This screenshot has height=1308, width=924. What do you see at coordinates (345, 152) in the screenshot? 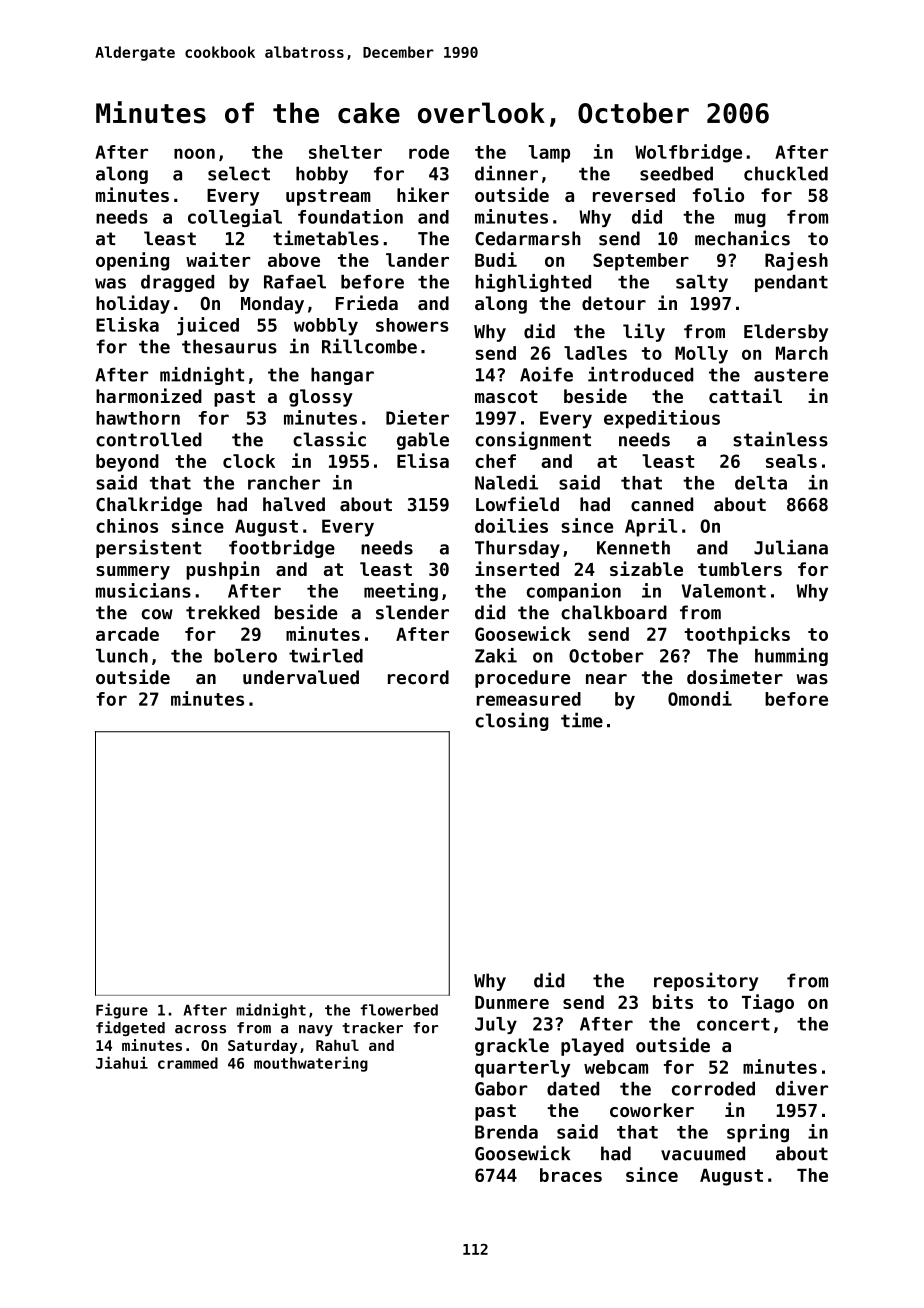
I see `shelter` at bounding box center [345, 152].
